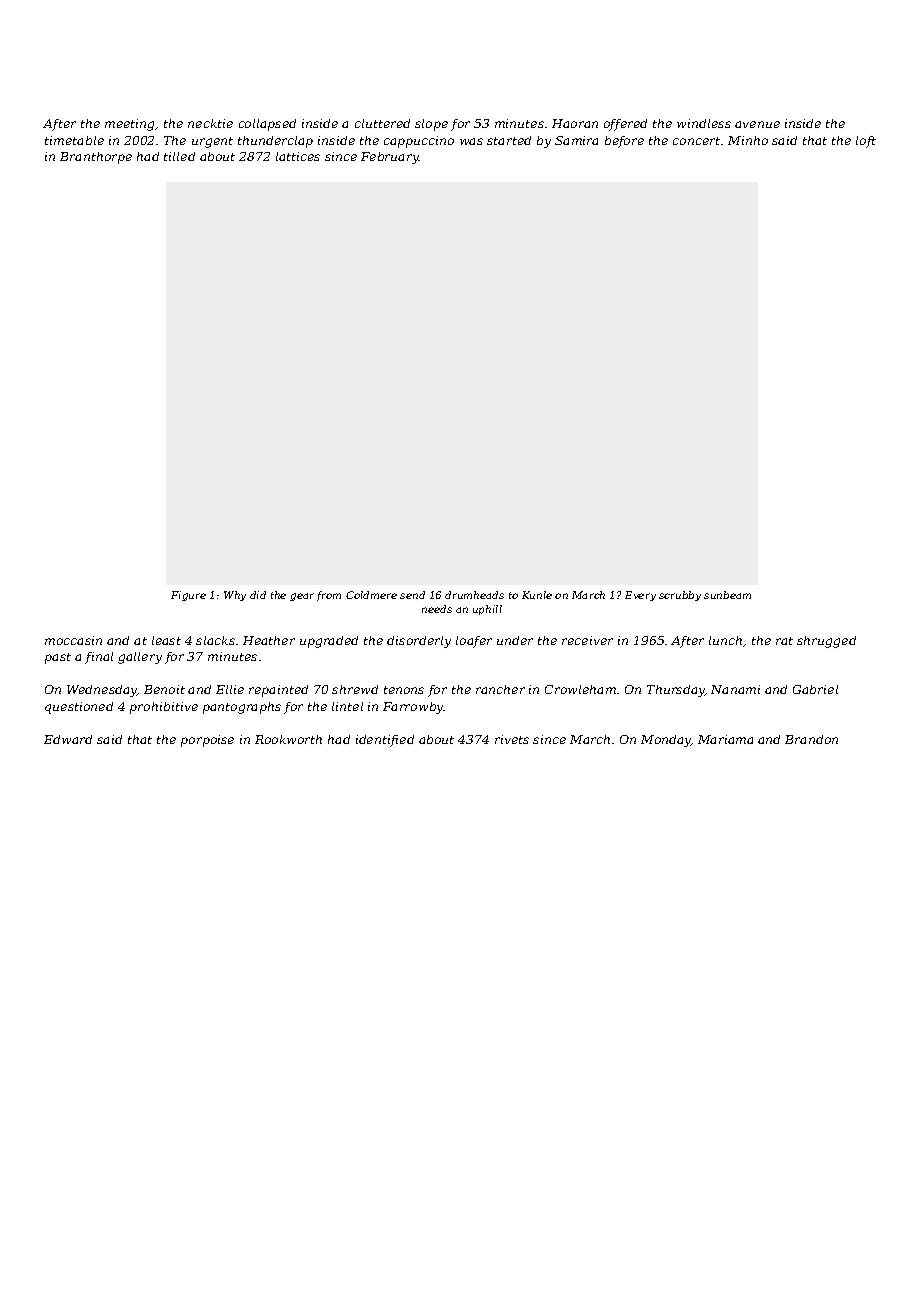 The height and width of the screenshot is (1308, 924). Describe the element at coordinates (74, 140) in the screenshot. I see `timetable` at that location.
